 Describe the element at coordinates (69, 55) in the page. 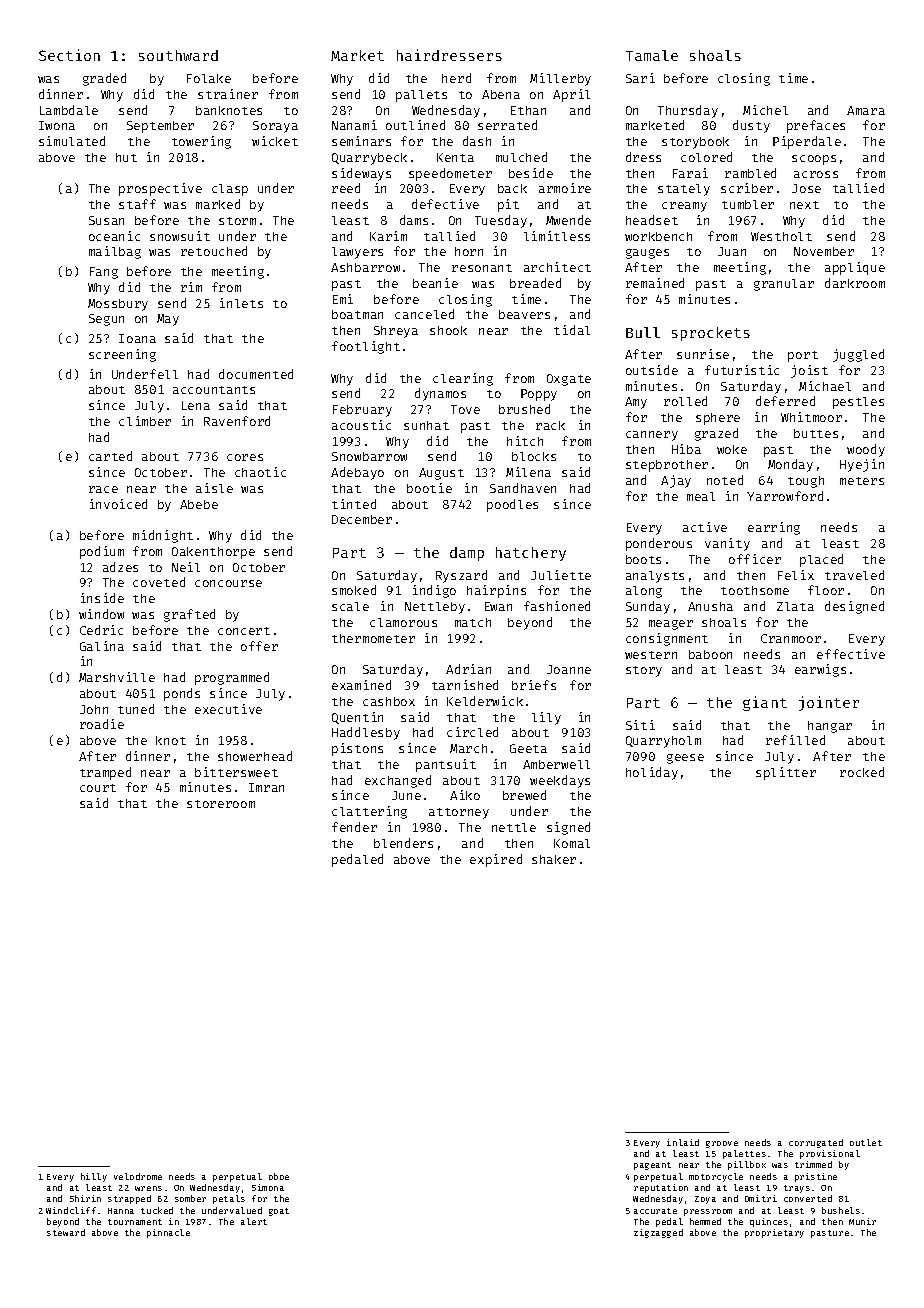

I see `Section` at that location.
